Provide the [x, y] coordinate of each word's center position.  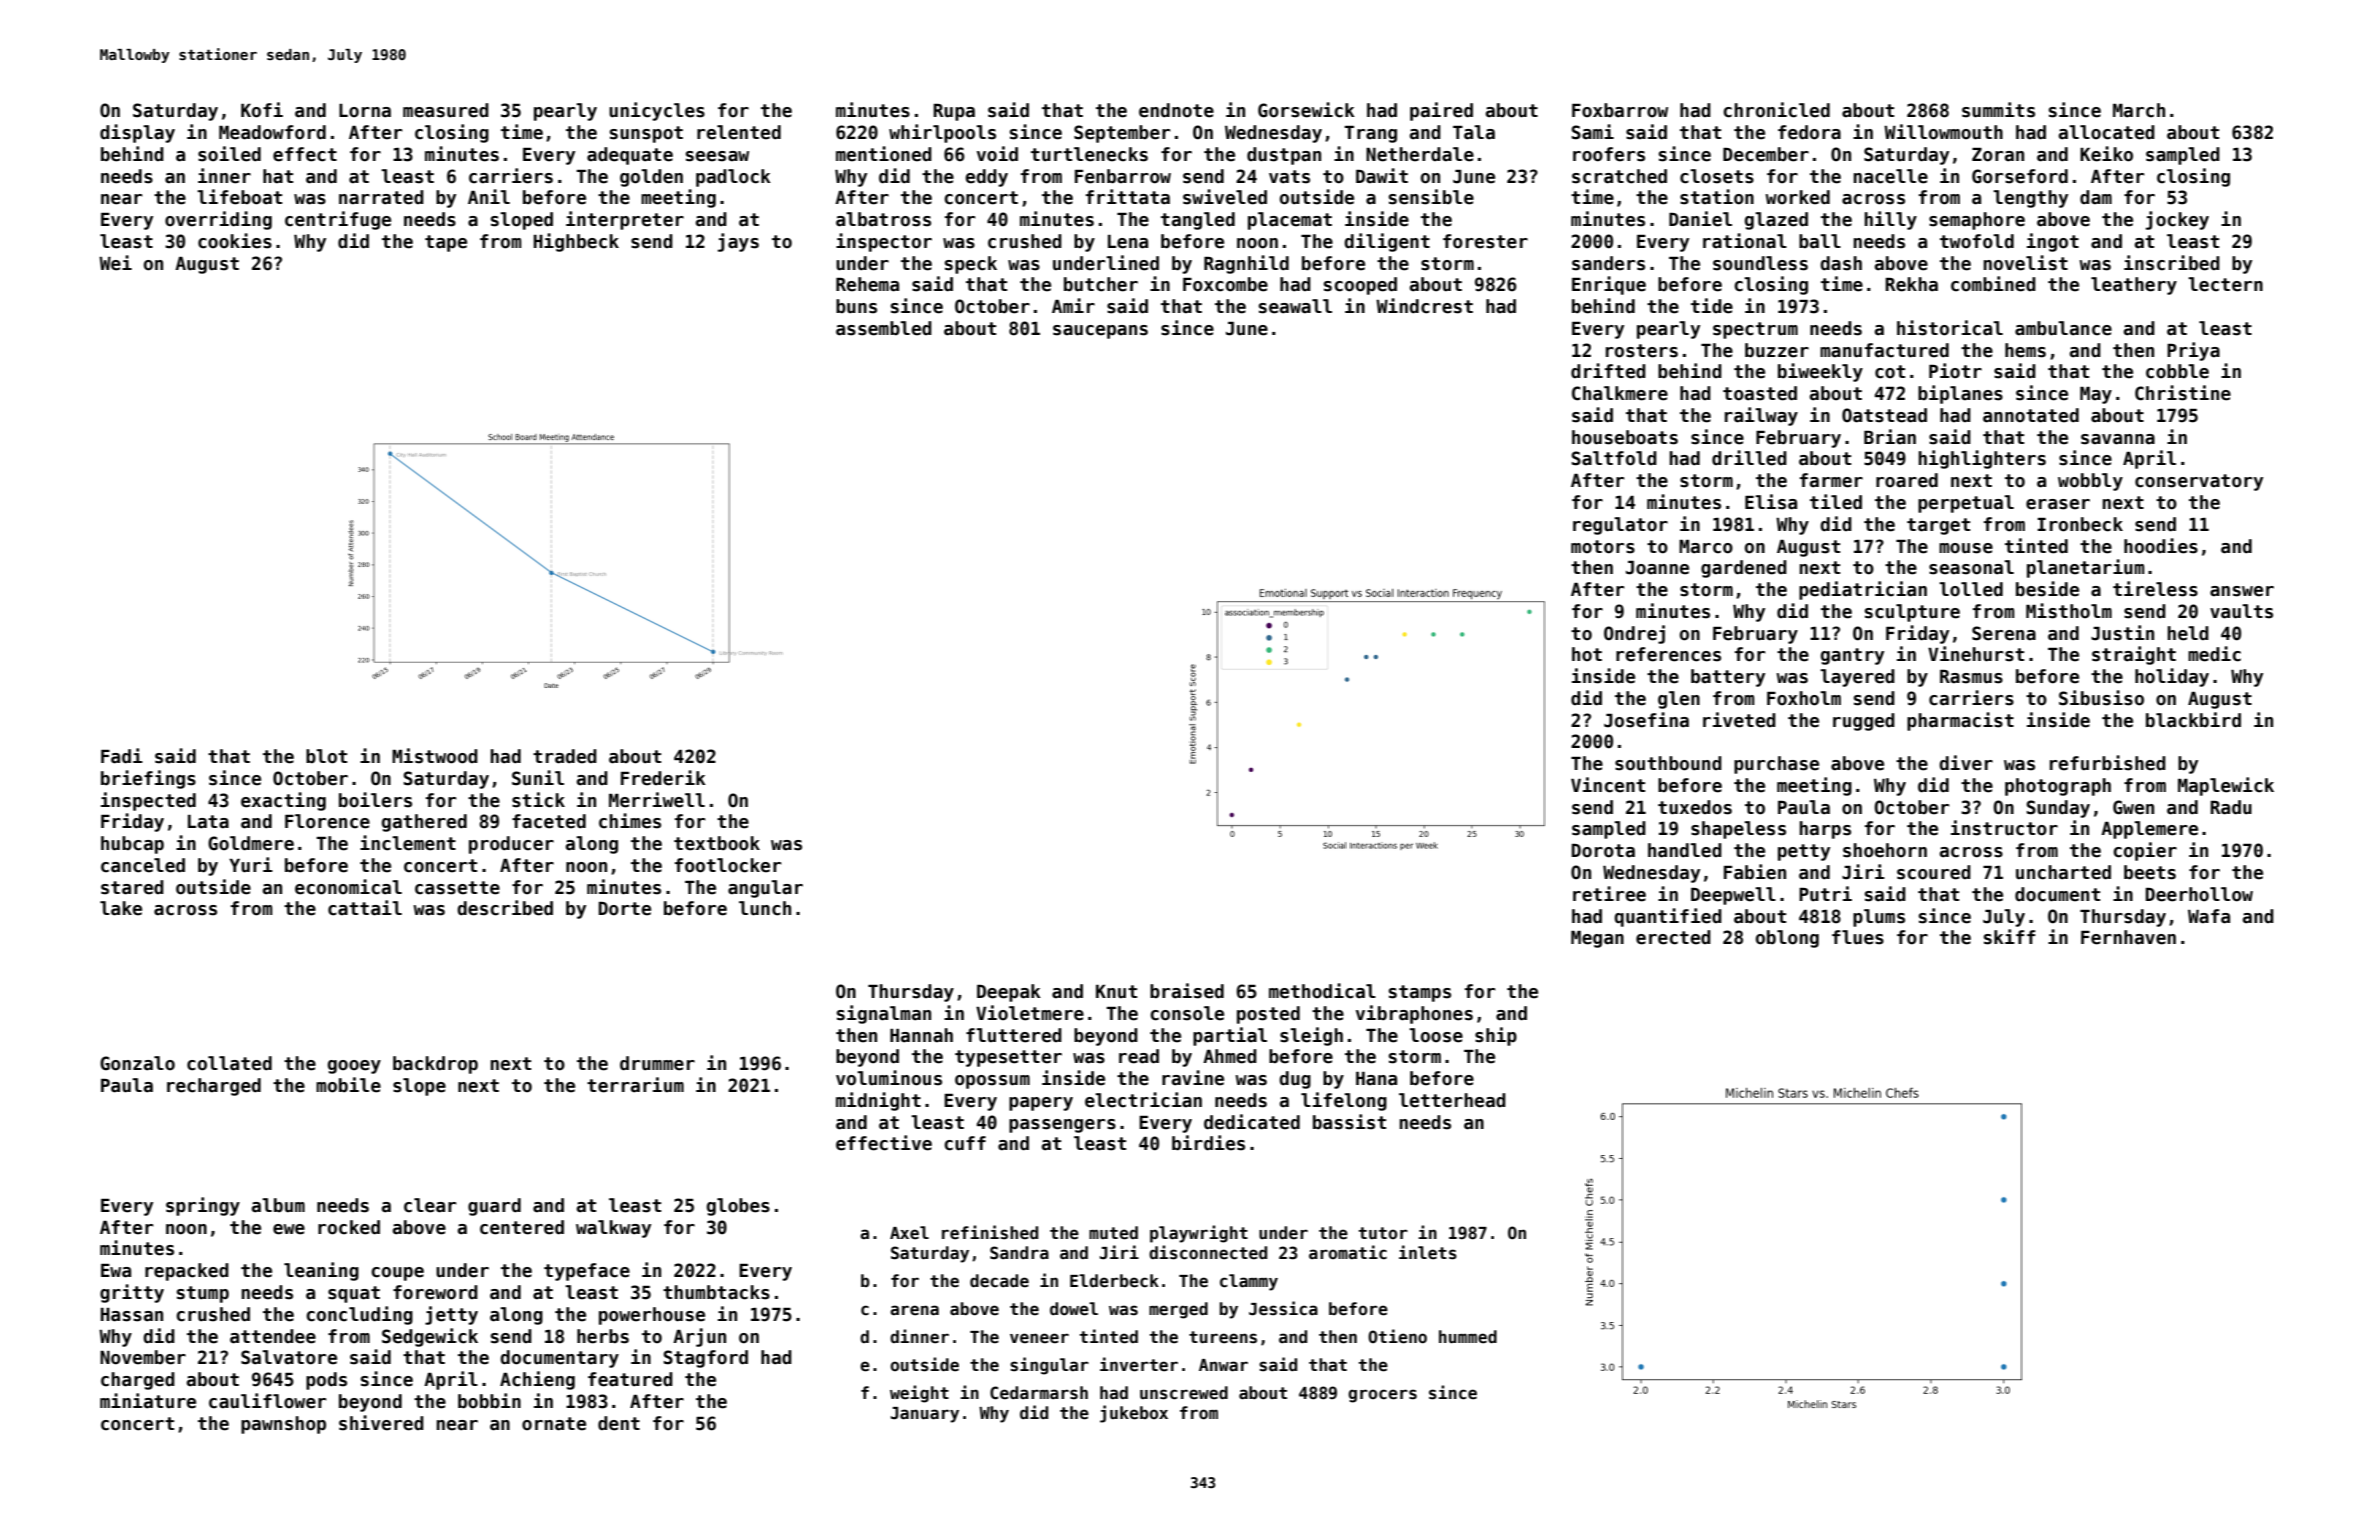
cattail [365, 908]
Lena [1128, 242]
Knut [1116, 992]
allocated [2107, 132]
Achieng [537, 1380]
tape [446, 243]
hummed [1468, 1337]
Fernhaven [2128, 937]
